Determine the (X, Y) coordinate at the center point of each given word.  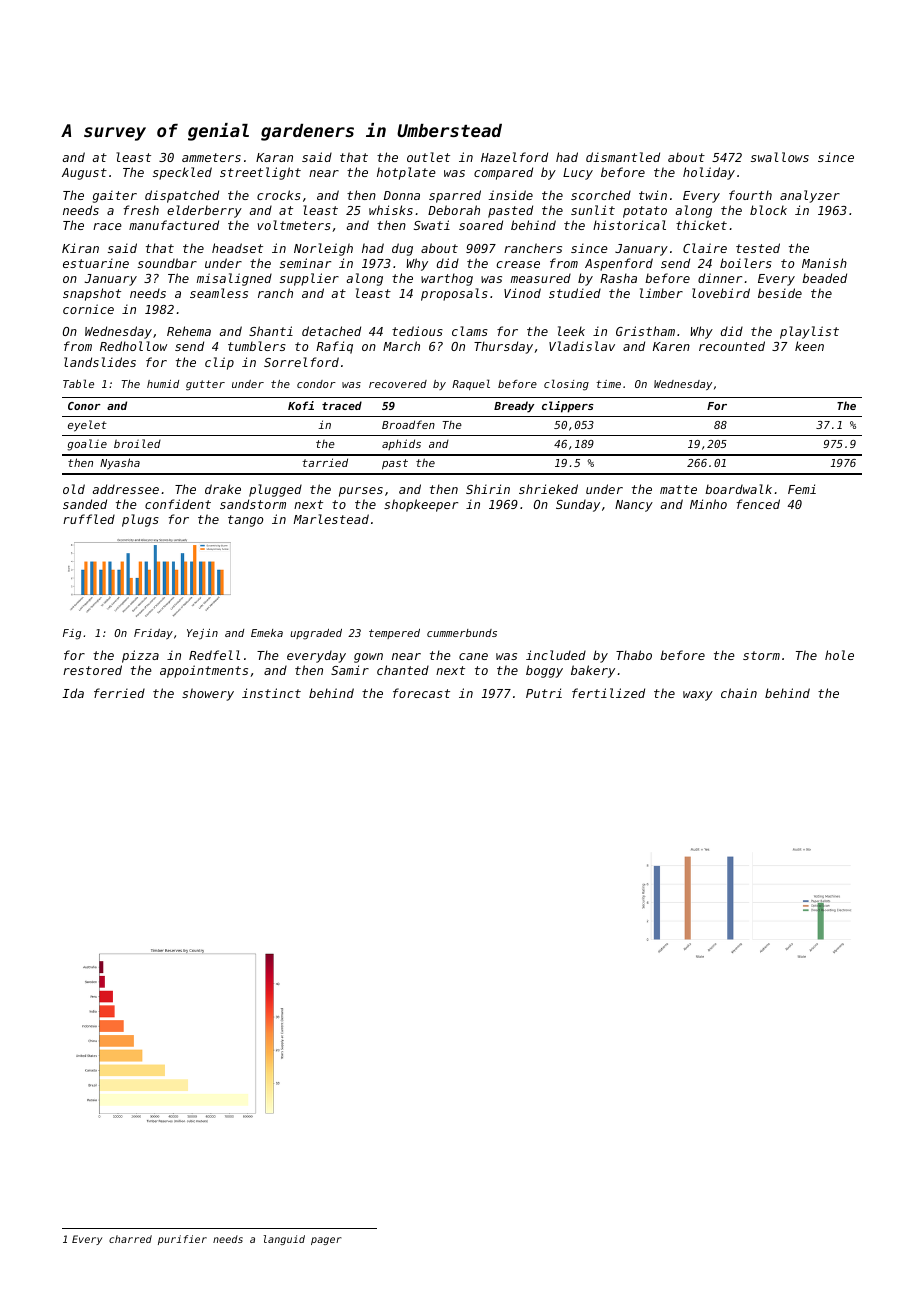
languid (284, 1240)
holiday (709, 173)
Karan (274, 157)
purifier (182, 1240)
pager (326, 1241)
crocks (279, 195)
